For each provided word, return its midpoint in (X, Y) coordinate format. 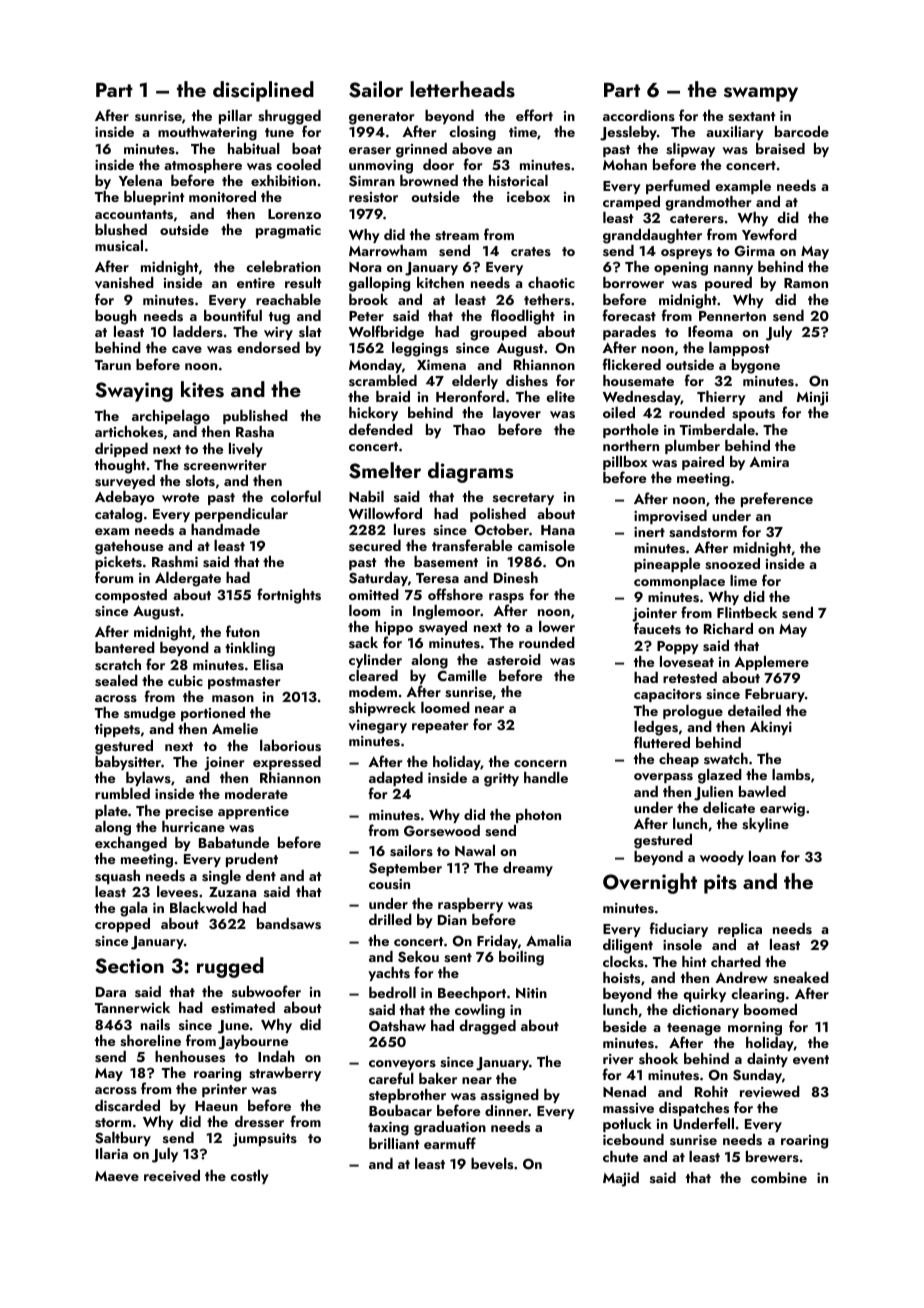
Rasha (255, 432)
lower (557, 626)
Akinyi (771, 728)
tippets (117, 730)
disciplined (263, 91)
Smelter (385, 470)
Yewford (769, 234)
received (172, 1175)
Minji (812, 399)
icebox (528, 196)
